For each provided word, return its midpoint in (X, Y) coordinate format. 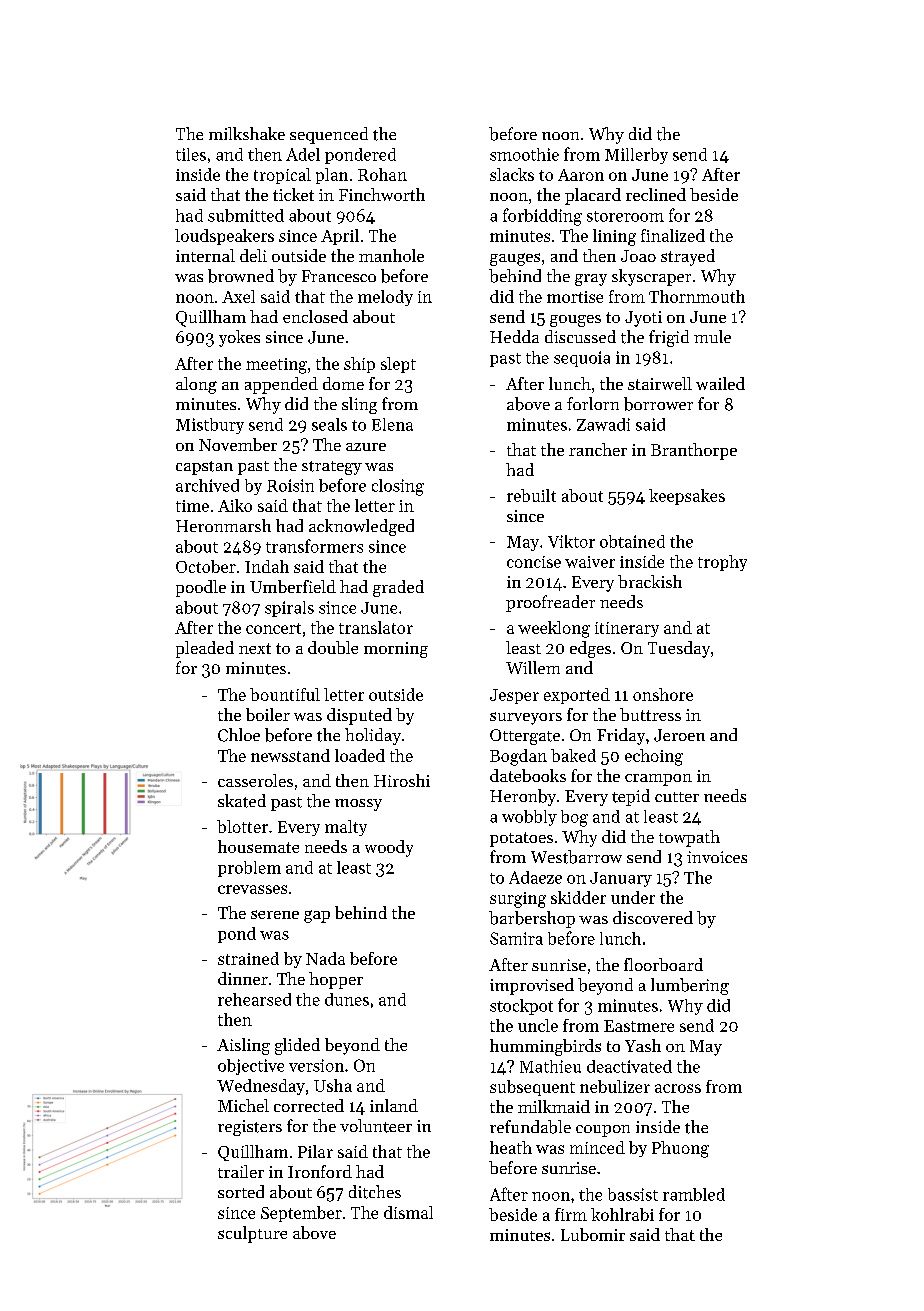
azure (366, 447)
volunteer (376, 1126)
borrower (658, 404)
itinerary (627, 629)
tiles (191, 154)
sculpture (252, 1234)
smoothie (524, 154)
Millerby (636, 156)
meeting (276, 366)
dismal (408, 1212)
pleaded (205, 649)
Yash (643, 1045)
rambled (694, 1194)
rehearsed (254, 999)
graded (398, 588)
